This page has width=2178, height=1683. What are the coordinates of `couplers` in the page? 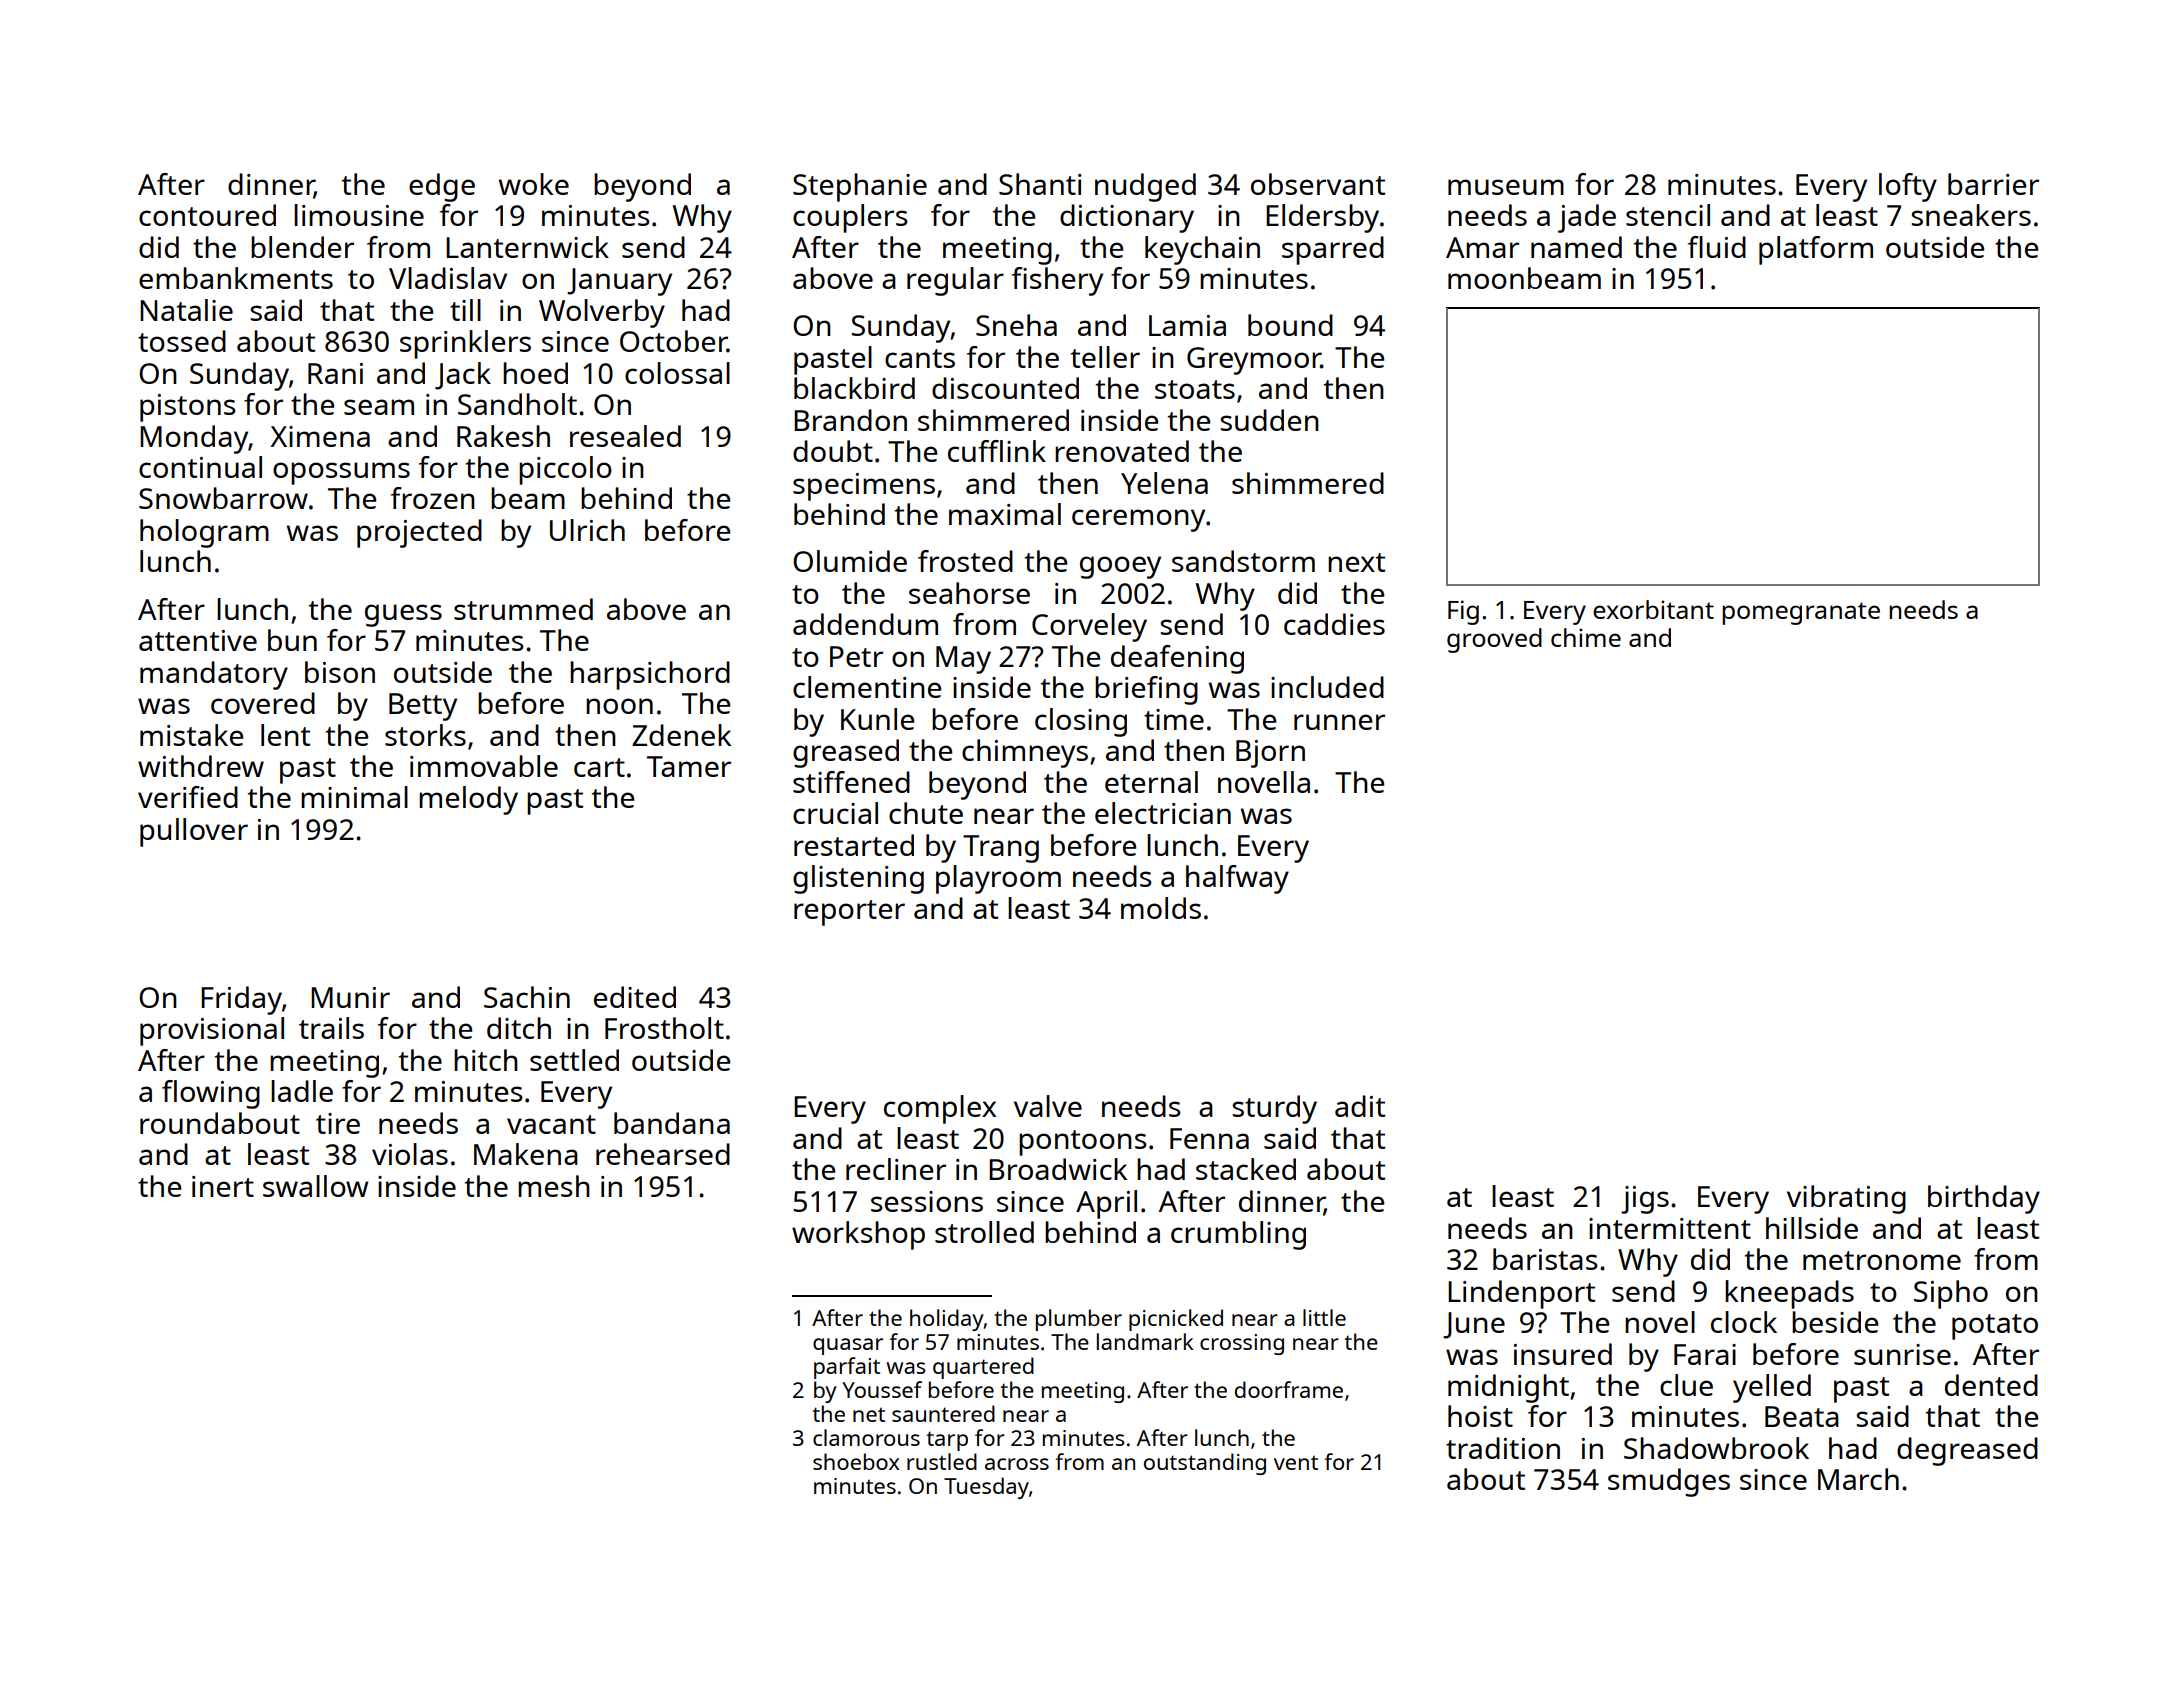 It's located at (850, 218).
